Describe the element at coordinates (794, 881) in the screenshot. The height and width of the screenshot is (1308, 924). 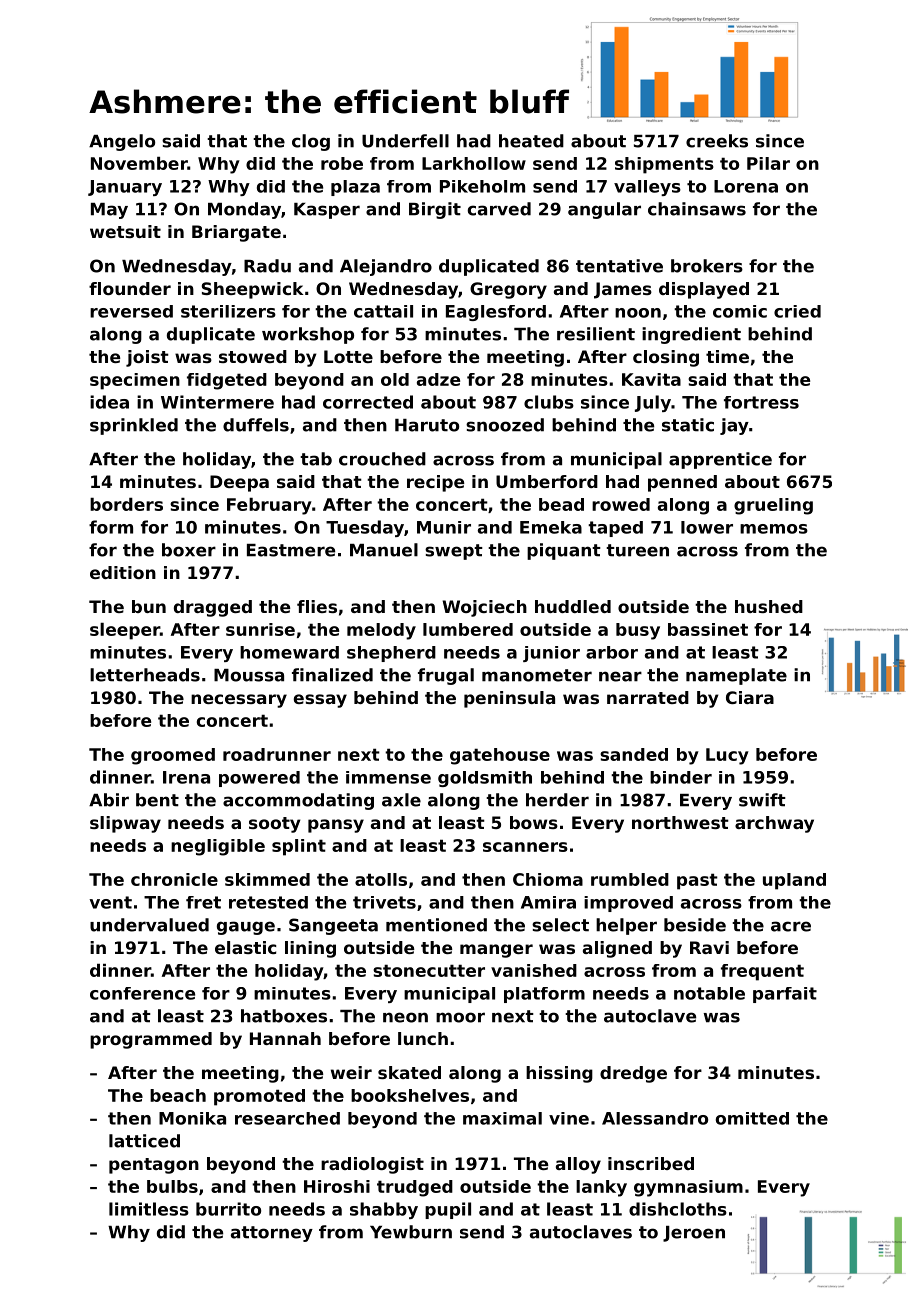
I see `upland` at that location.
